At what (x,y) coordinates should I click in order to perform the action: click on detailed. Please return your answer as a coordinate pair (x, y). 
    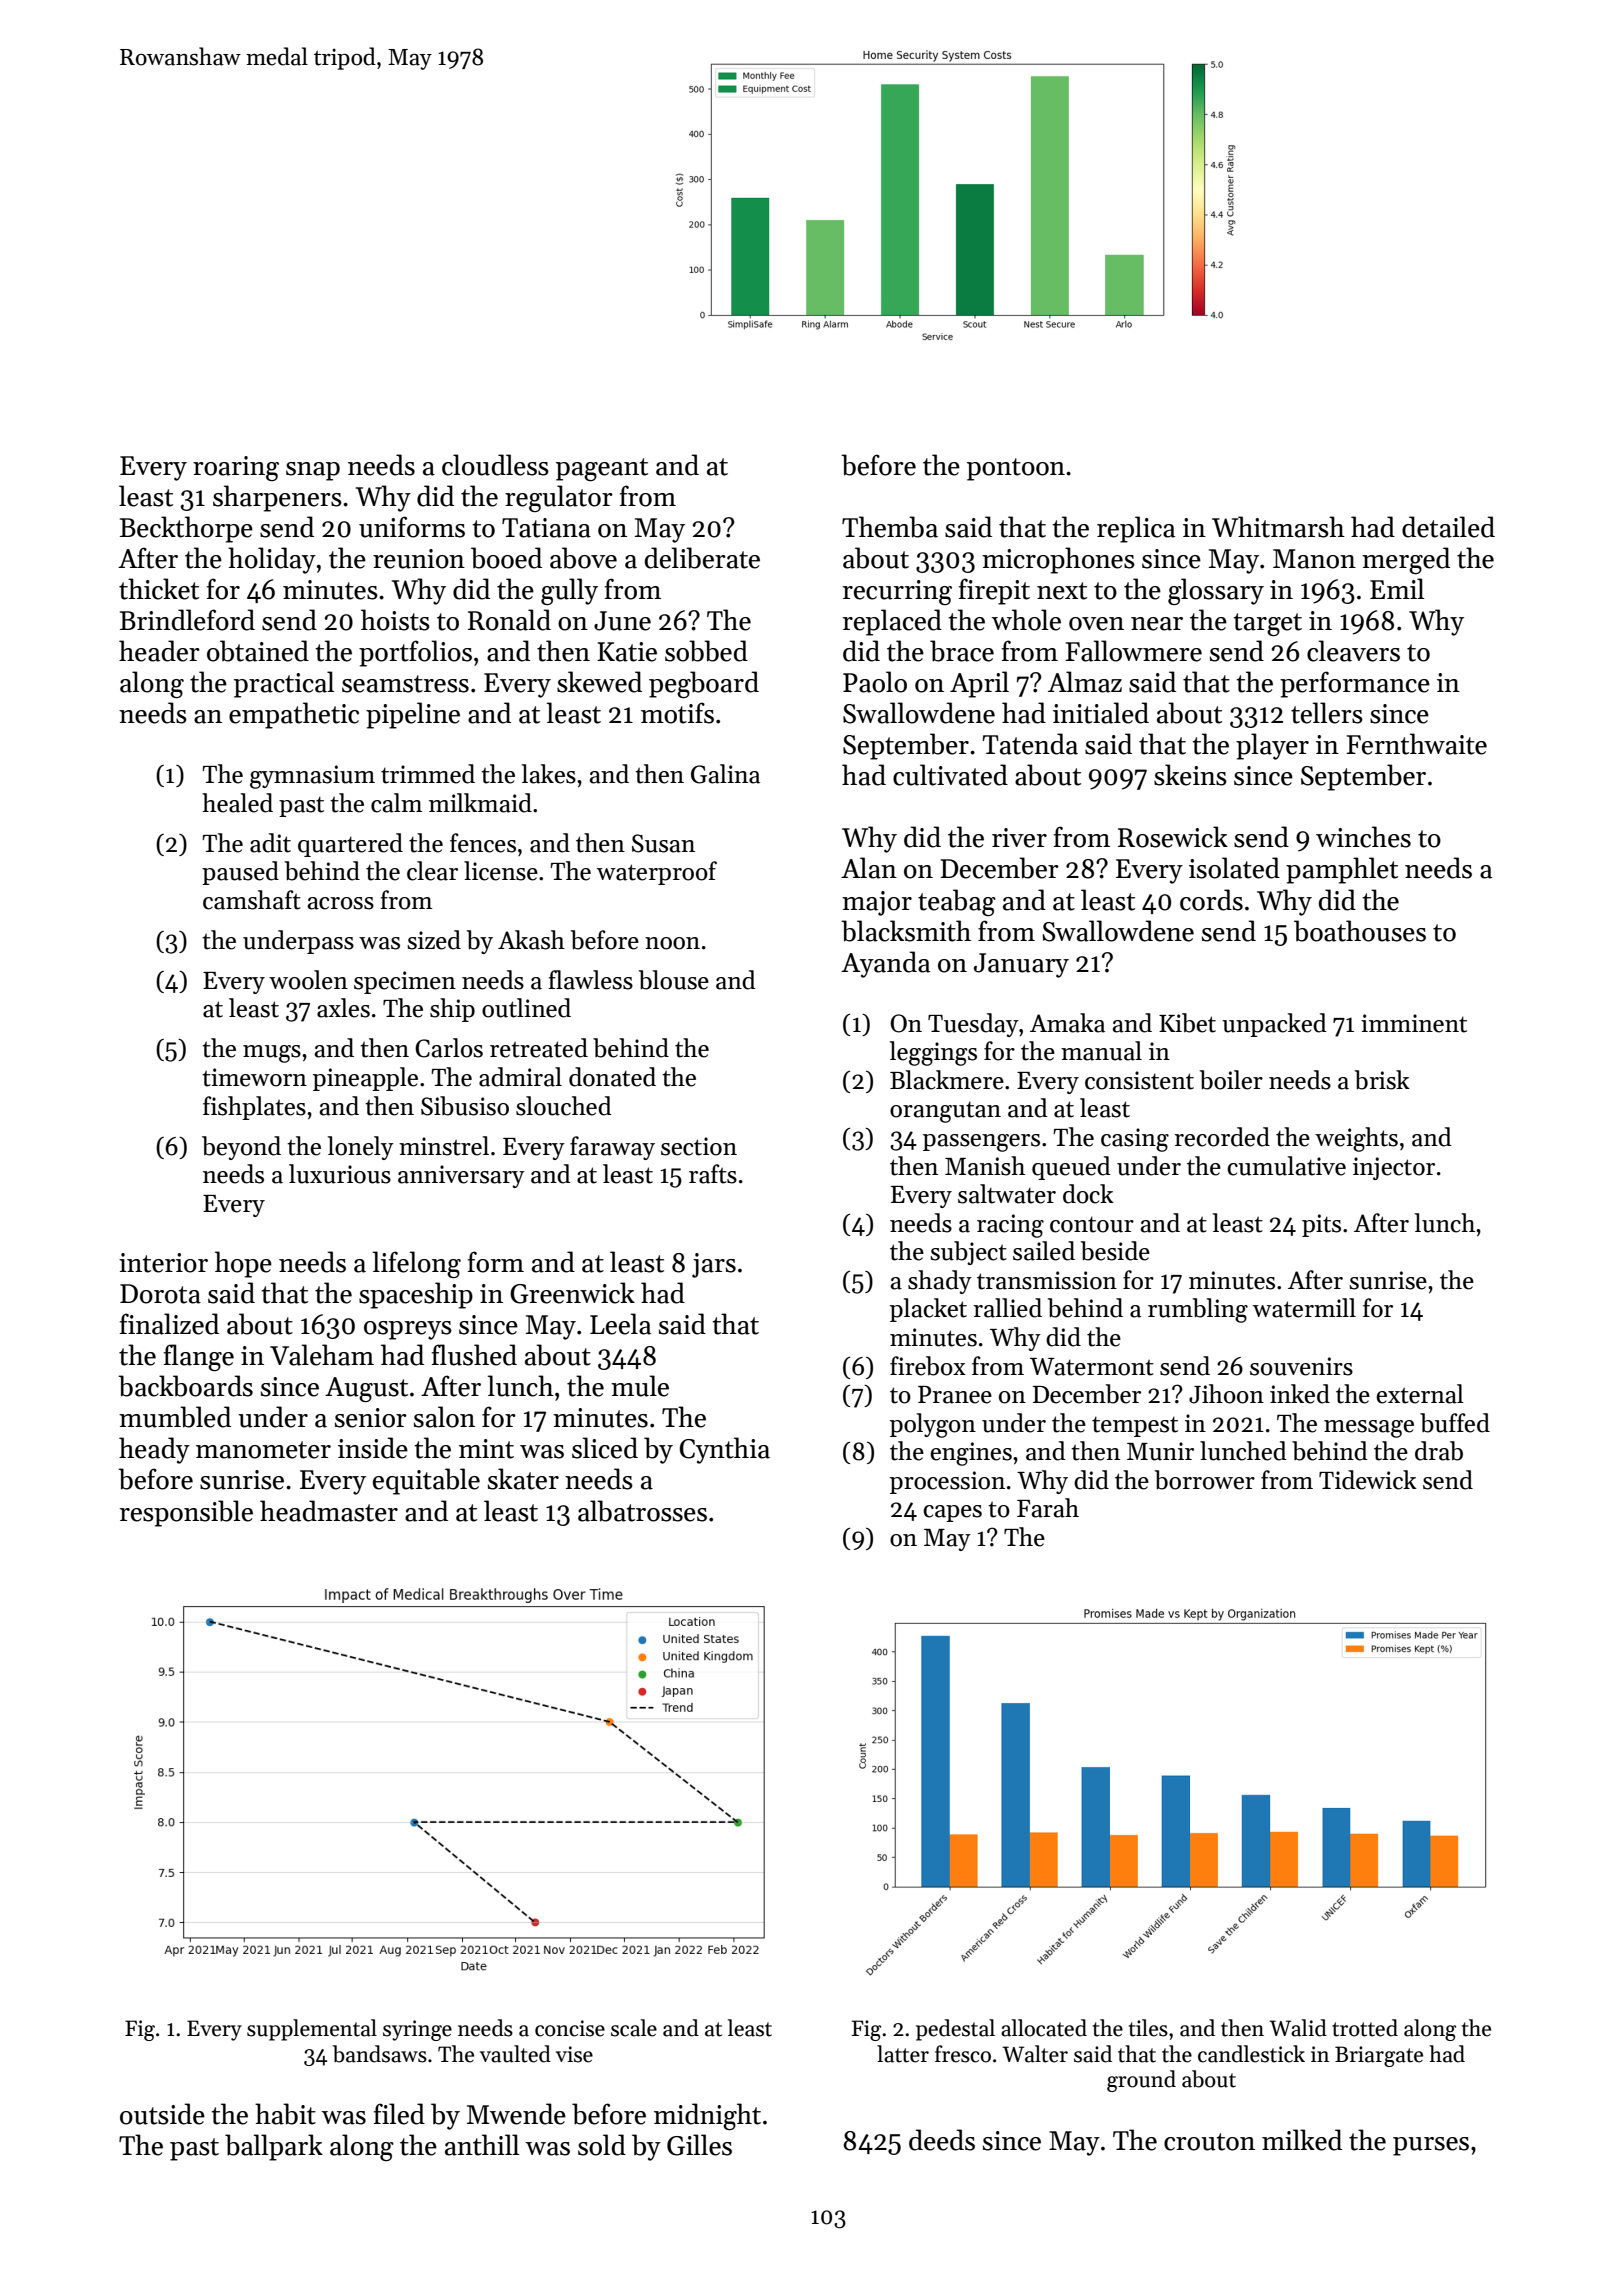
    Looking at the image, I should click on (1448, 527).
